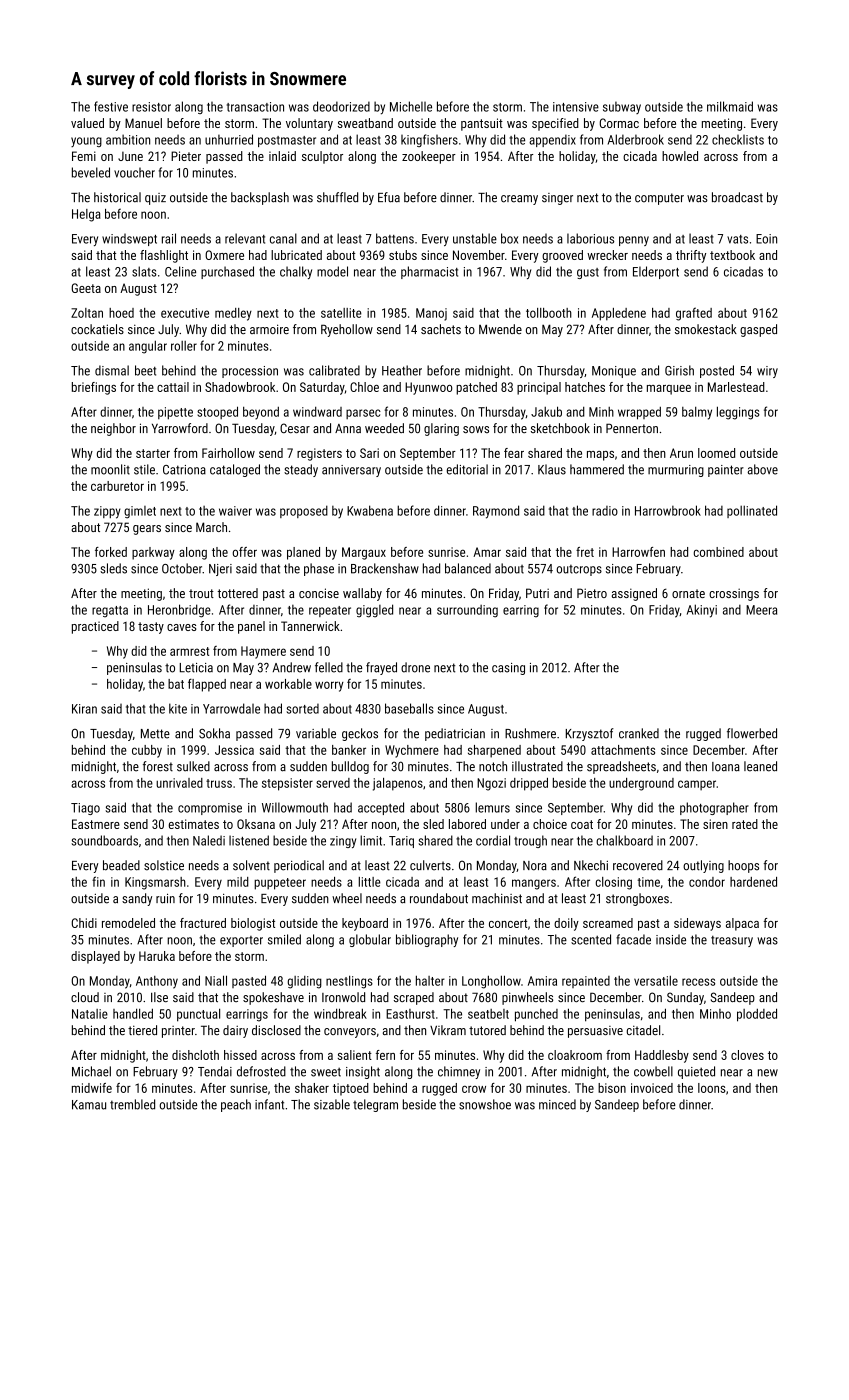  I want to click on deodorized, so click(341, 106).
